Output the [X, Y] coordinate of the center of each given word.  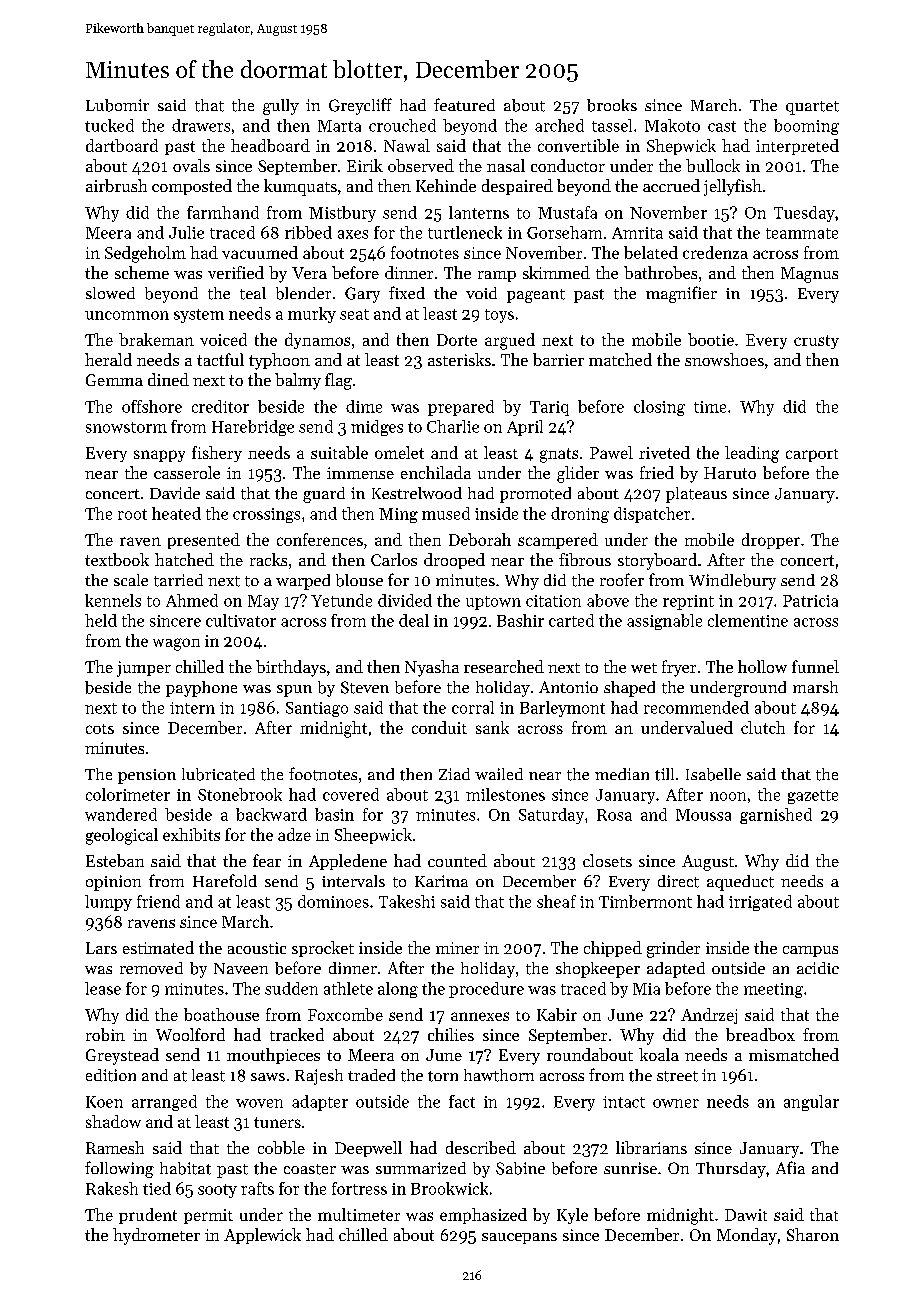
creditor [220, 406]
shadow [113, 1121]
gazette [813, 797]
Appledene [348, 862]
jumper [144, 669]
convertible [578, 145]
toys [499, 316]
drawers [201, 125]
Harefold [225, 880]
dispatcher [652, 515]
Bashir [520, 620]
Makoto [672, 125]
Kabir [557, 1014]
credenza [715, 252]
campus [810, 951]
